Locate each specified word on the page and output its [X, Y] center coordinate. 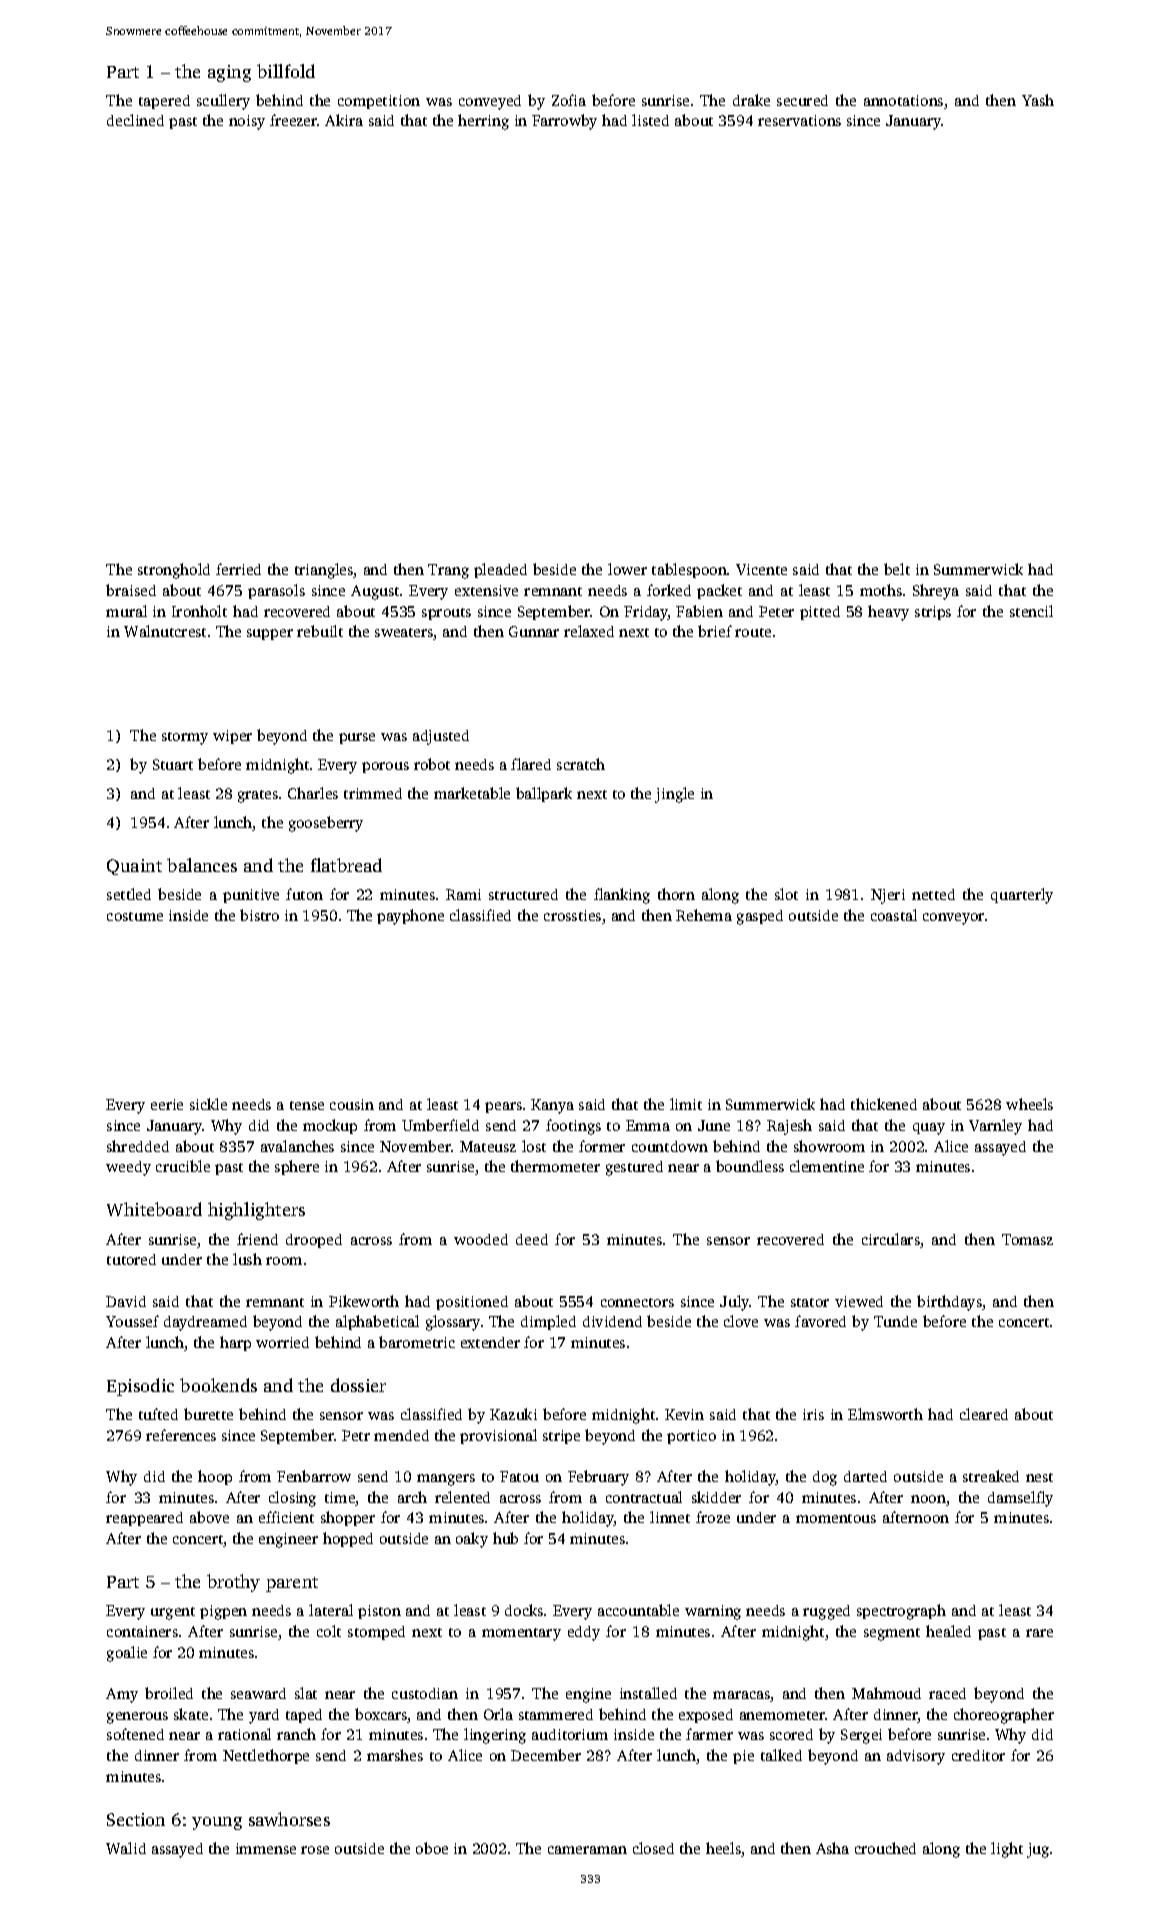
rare [1039, 1633]
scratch [581, 764]
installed [648, 1693]
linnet [670, 1517]
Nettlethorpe [266, 1756]
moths [881, 590]
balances [202, 865]
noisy [247, 122]
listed [650, 120]
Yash [1038, 100]
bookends [218, 1385]
